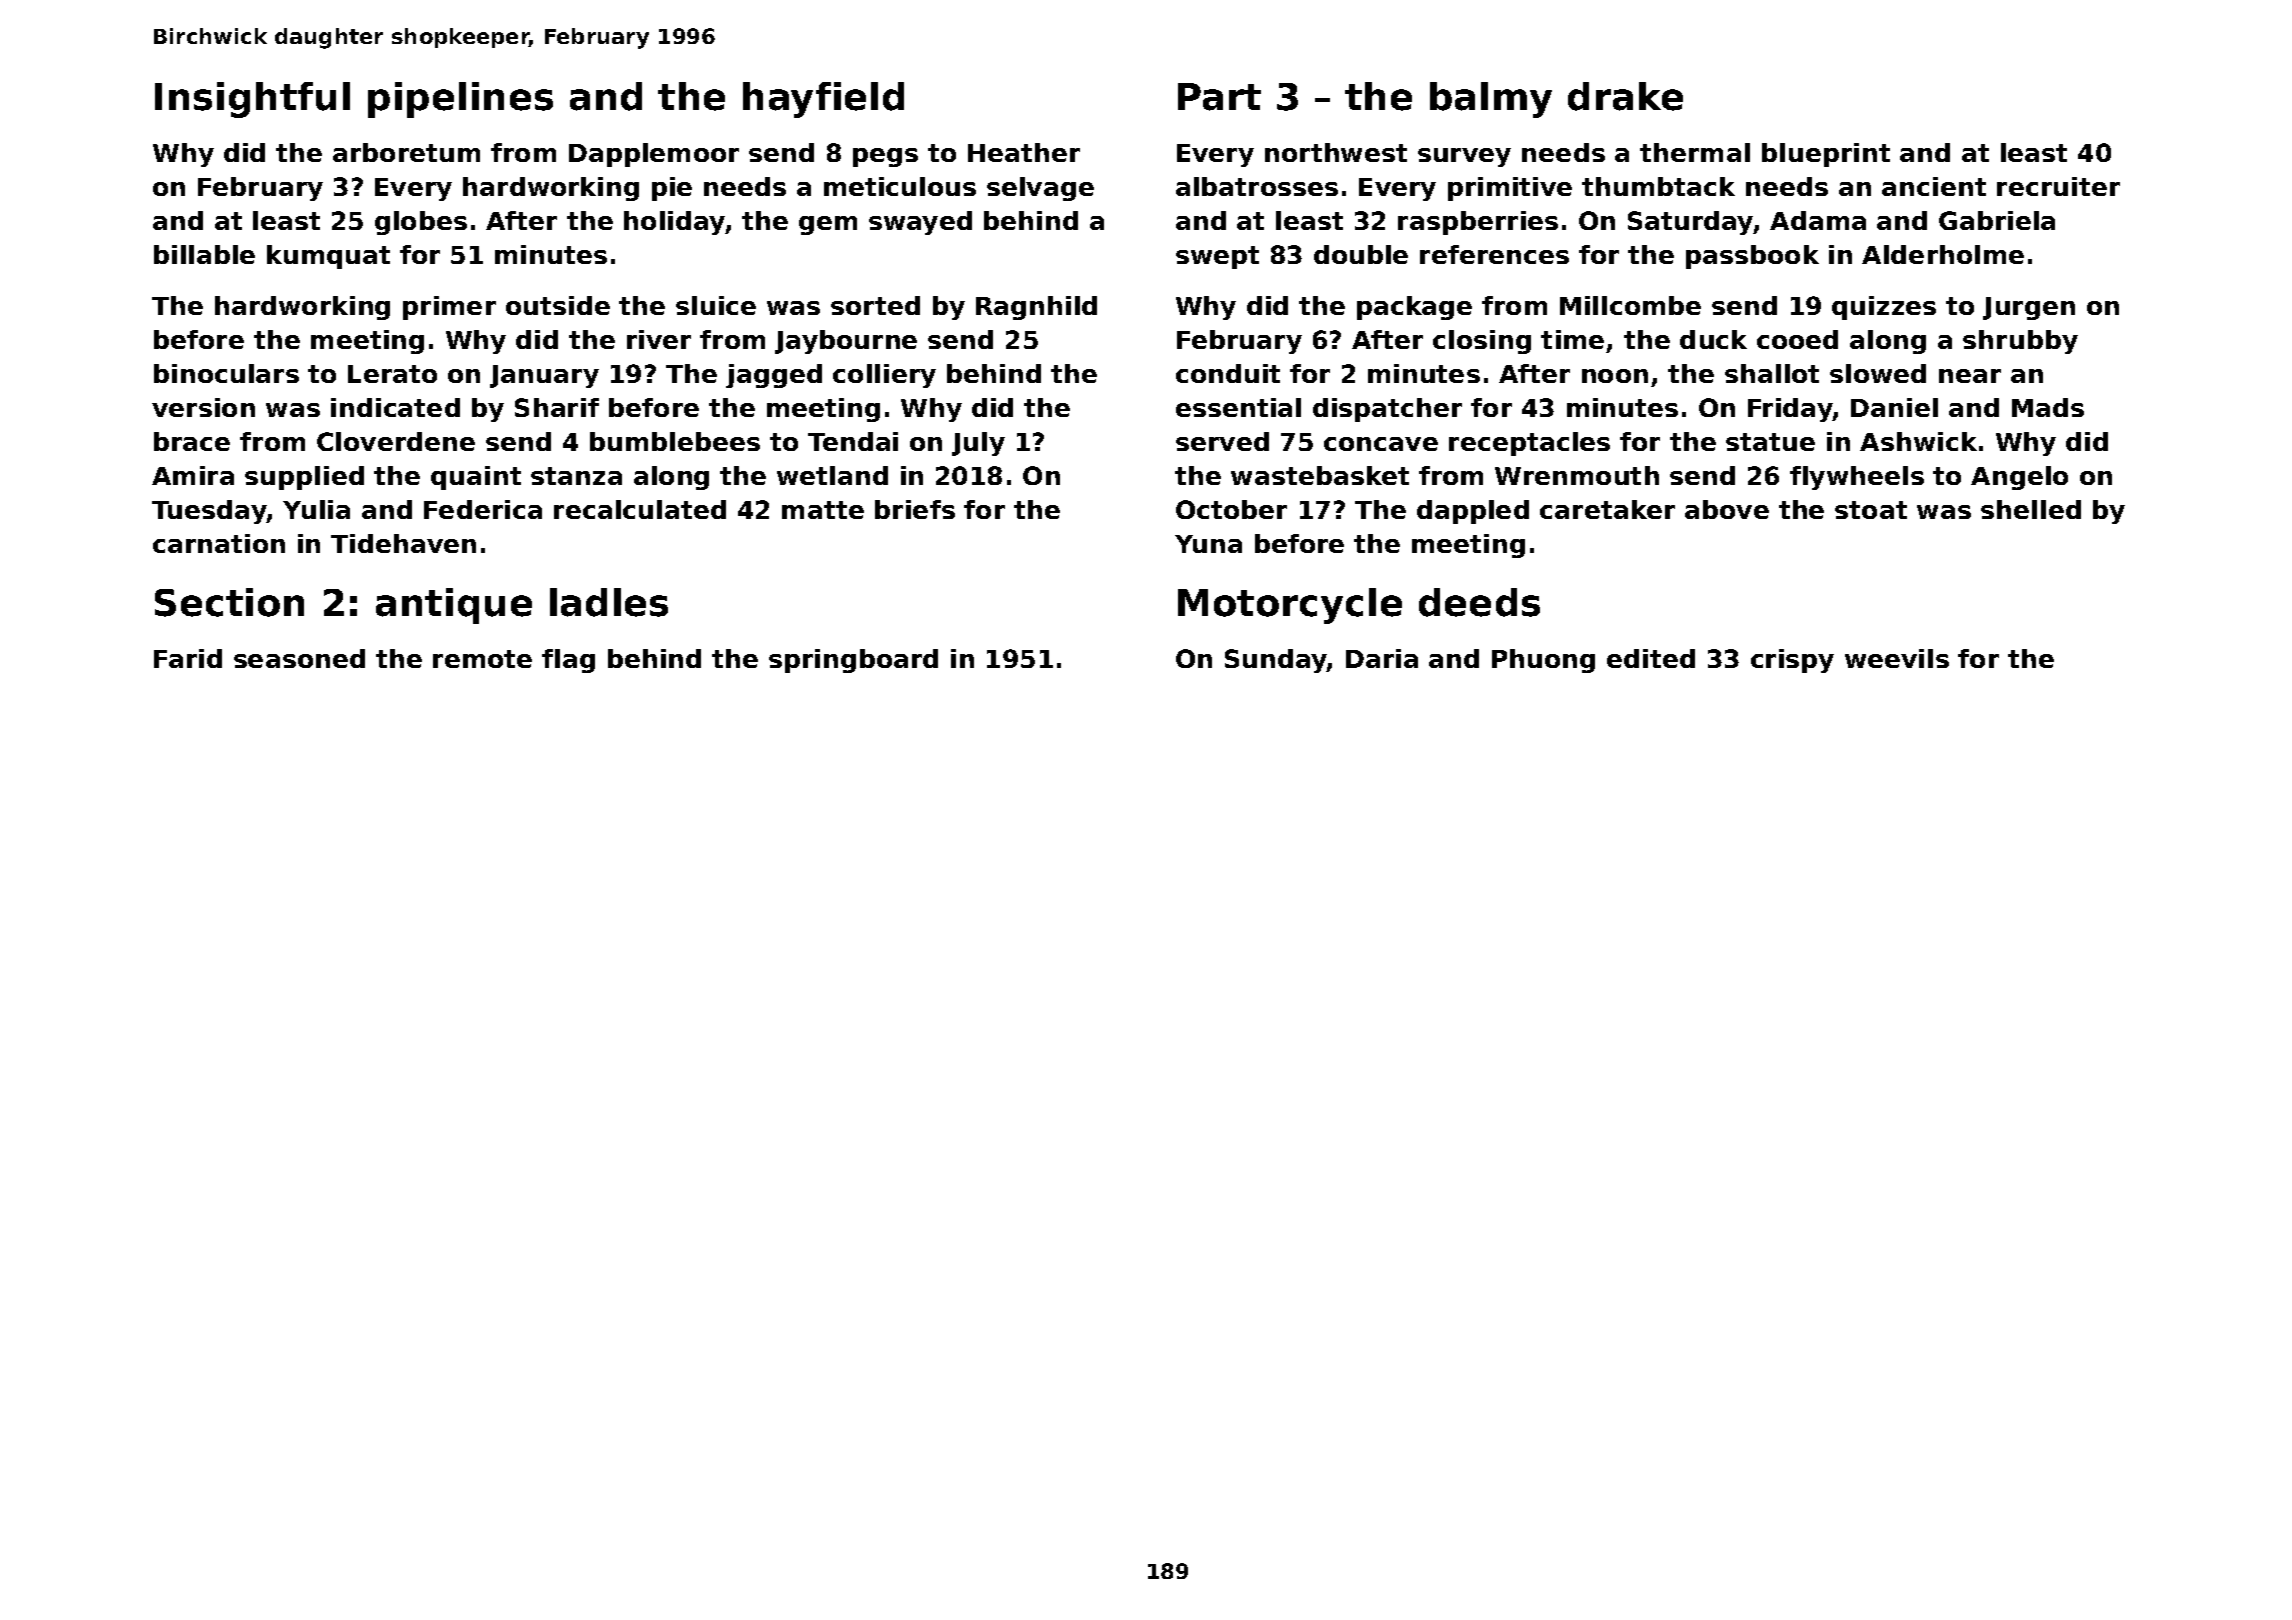  What do you see at coordinates (675, 441) in the screenshot?
I see `bumblebees` at bounding box center [675, 441].
